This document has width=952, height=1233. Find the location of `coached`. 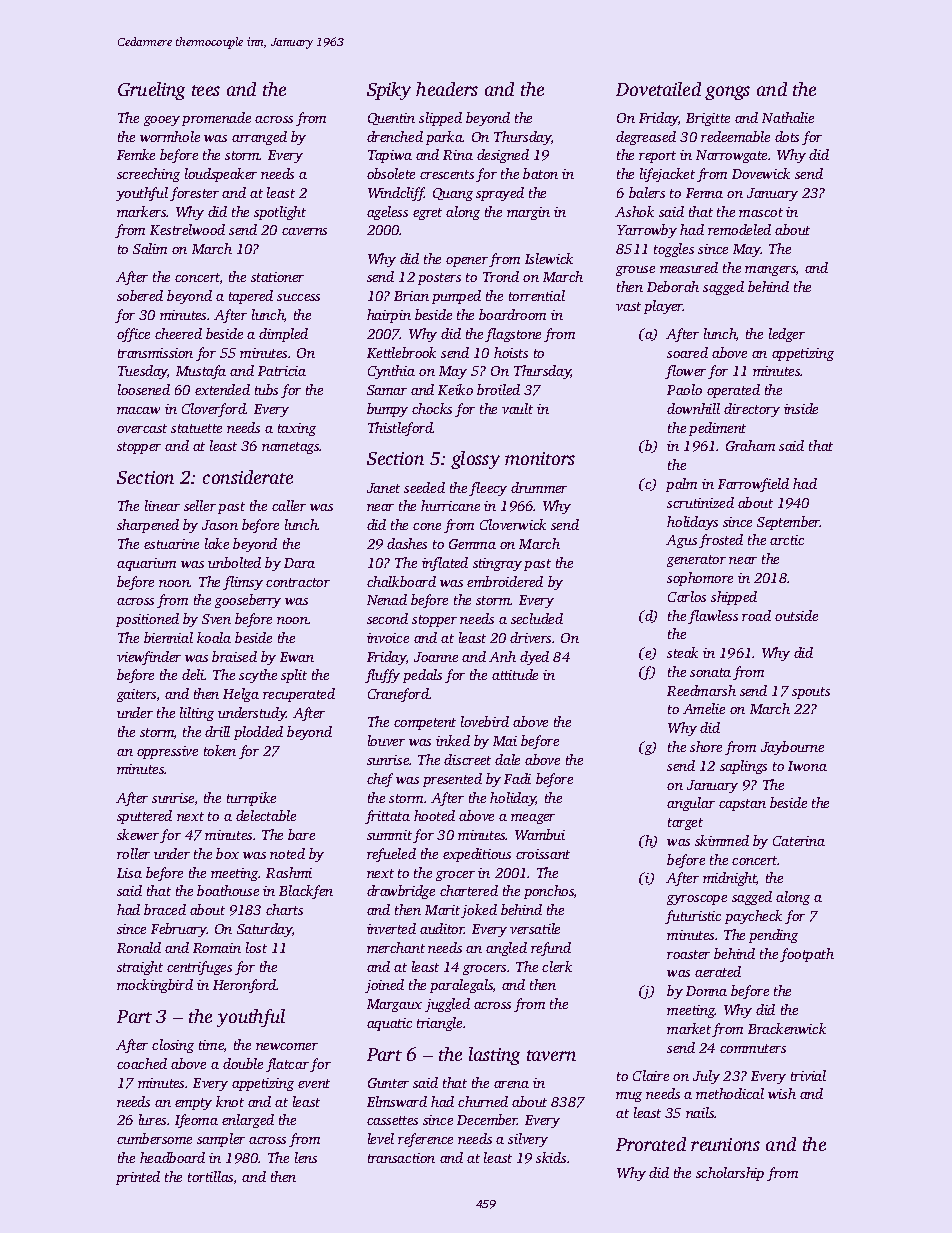

coached is located at coordinates (142, 1063).
